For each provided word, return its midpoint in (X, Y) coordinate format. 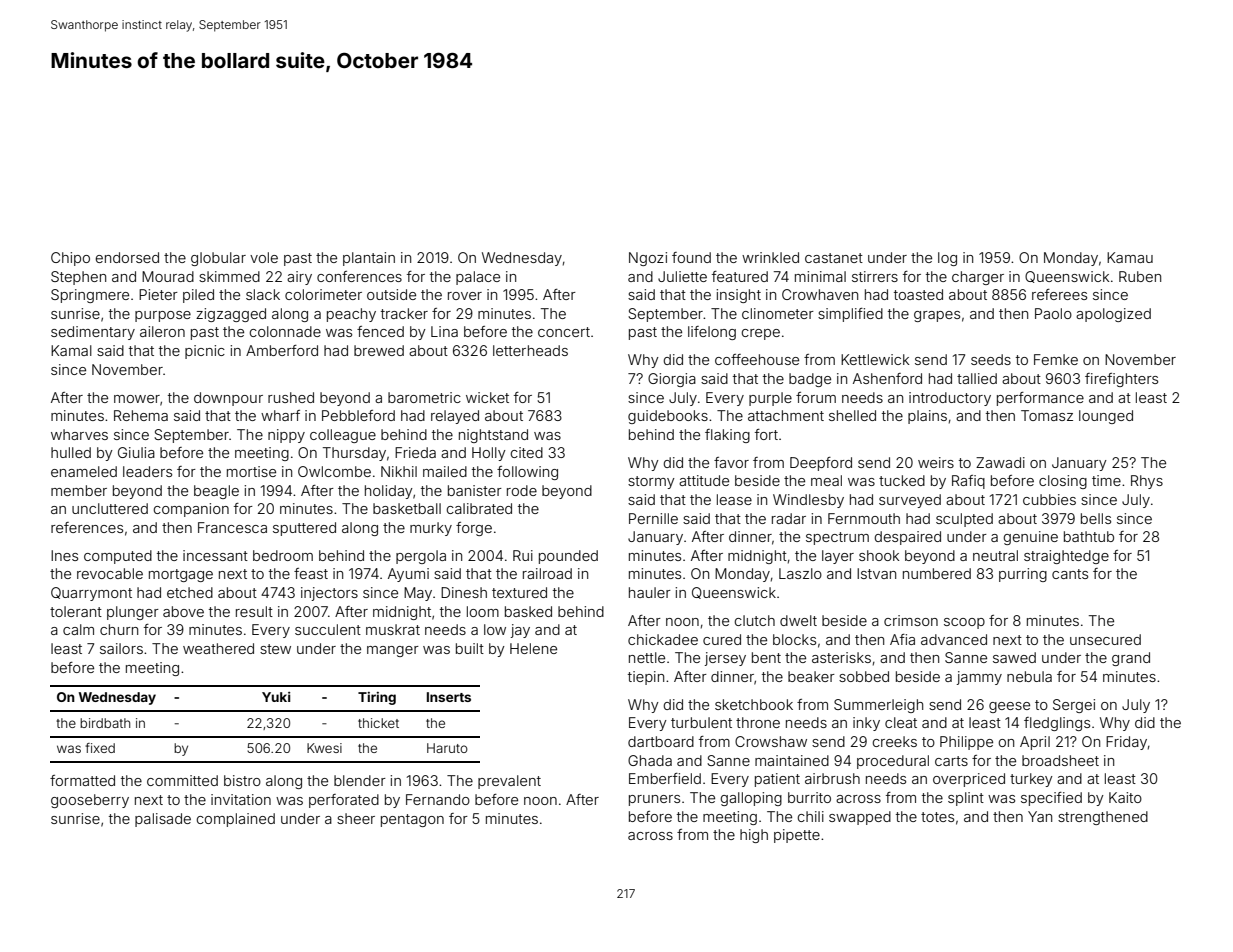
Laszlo (800, 573)
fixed (100, 748)
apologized (1113, 315)
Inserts (449, 697)
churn (119, 629)
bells (1096, 518)
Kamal (71, 350)
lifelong (712, 333)
